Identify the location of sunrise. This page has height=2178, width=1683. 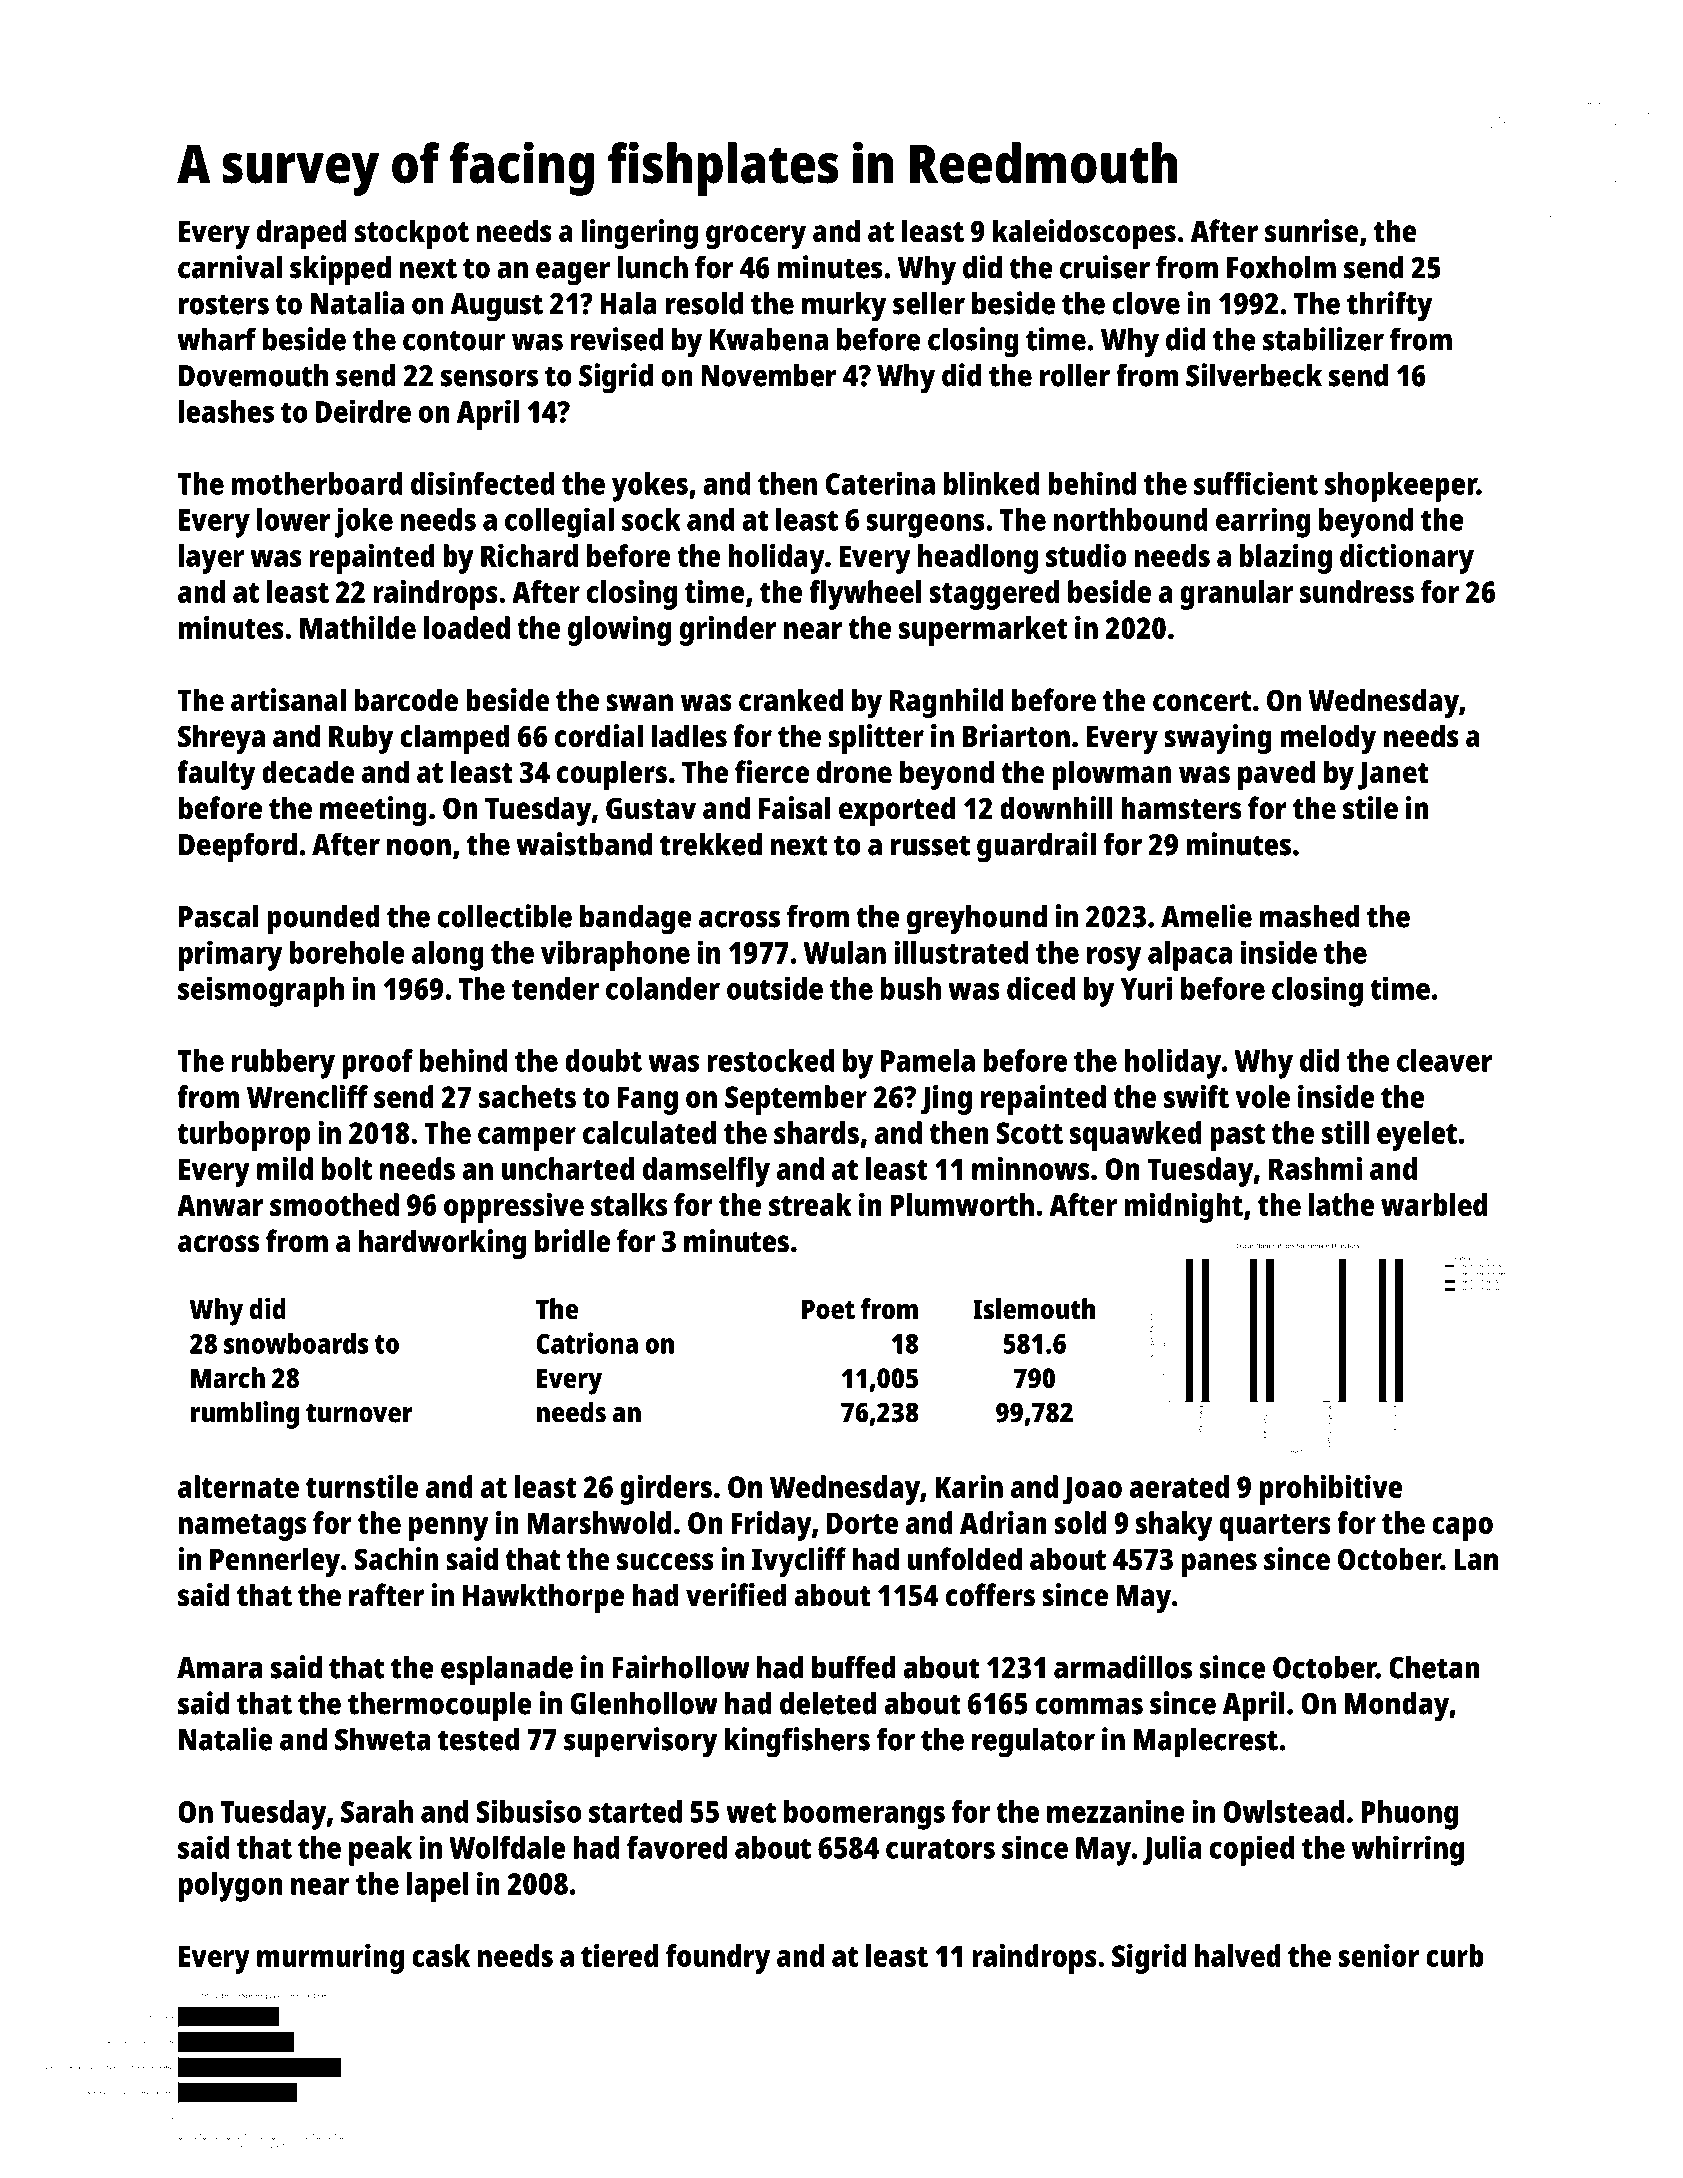
(1312, 231).
